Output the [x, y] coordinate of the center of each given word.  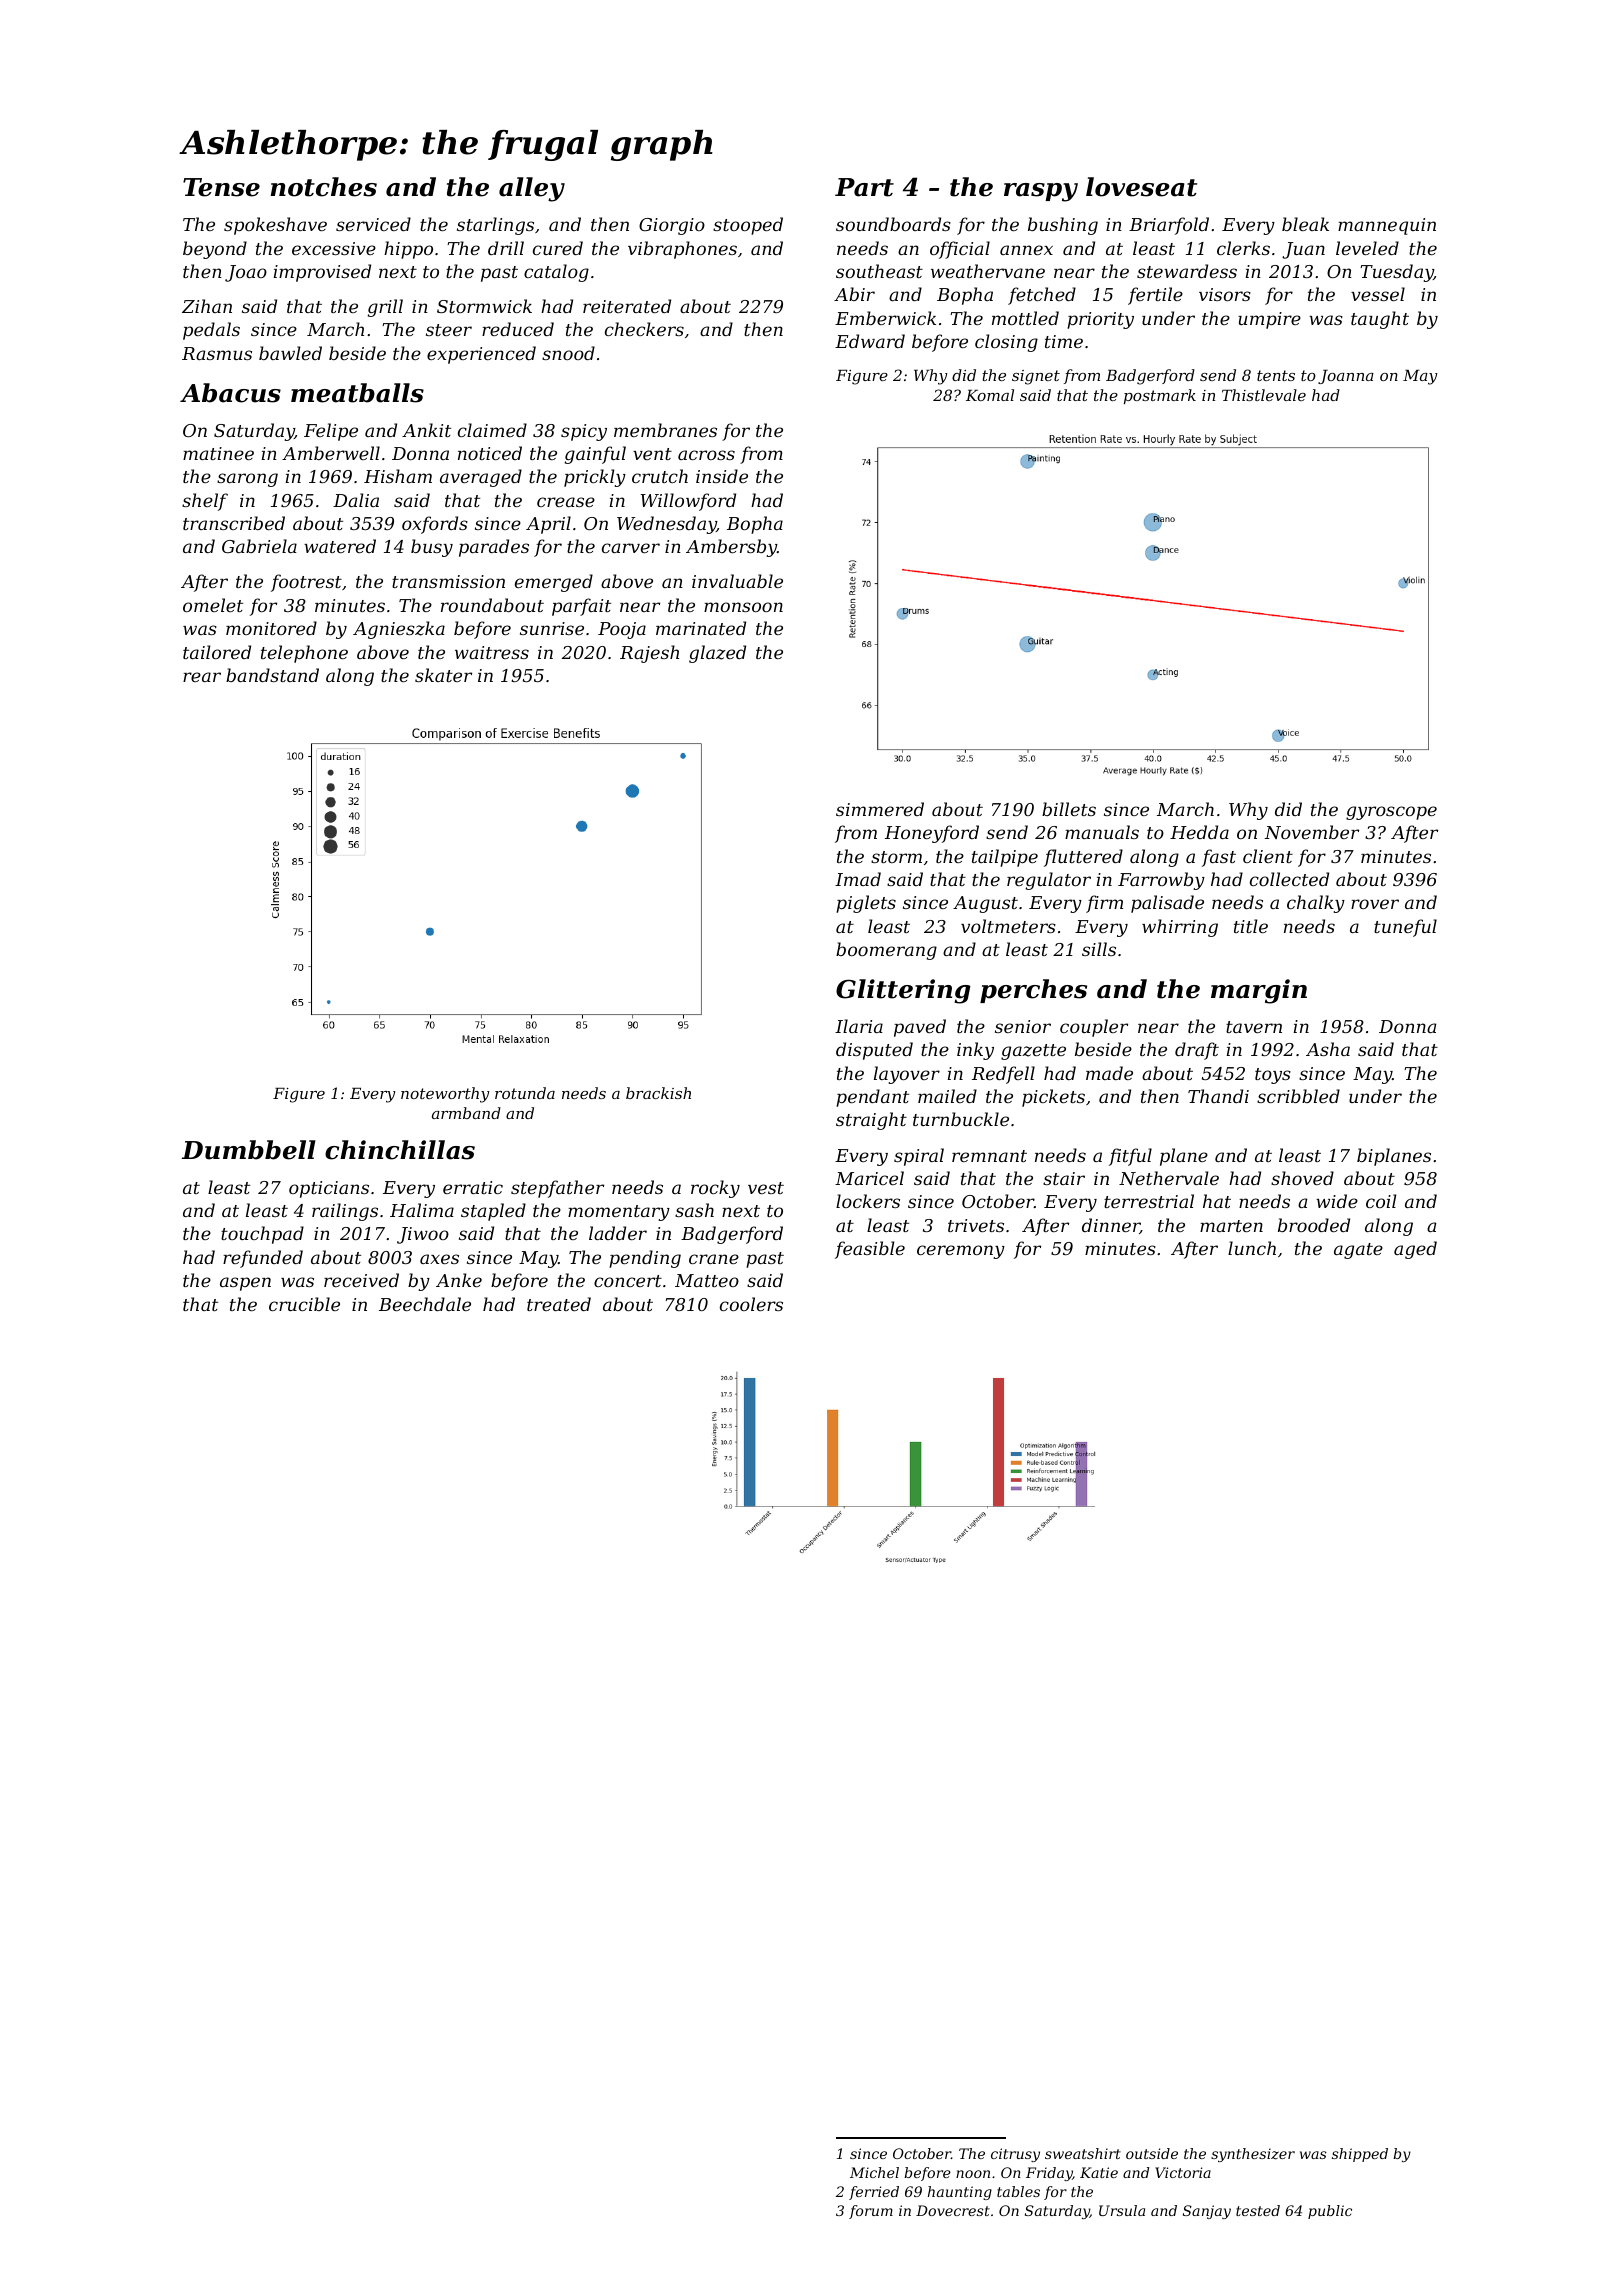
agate [1358, 1251]
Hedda [1199, 832]
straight [871, 1121]
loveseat [1141, 187]
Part [864, 187]
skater [443, 675]
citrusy [1015, 2155]
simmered [880, 809]
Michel [874, 2172]
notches [323, 187]
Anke [459, 1280]
